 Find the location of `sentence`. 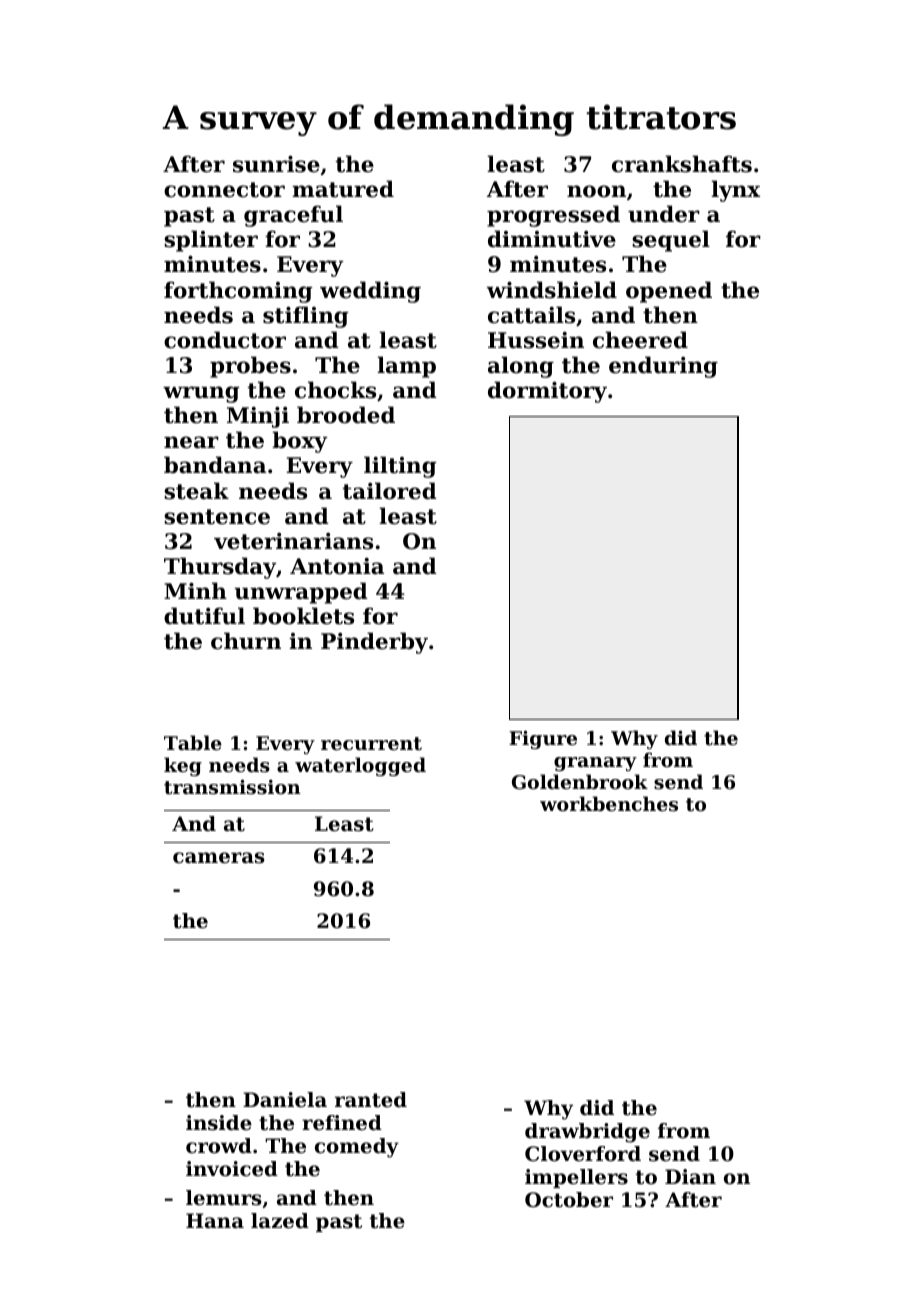

sentence is located at coordinates (217, 517).
